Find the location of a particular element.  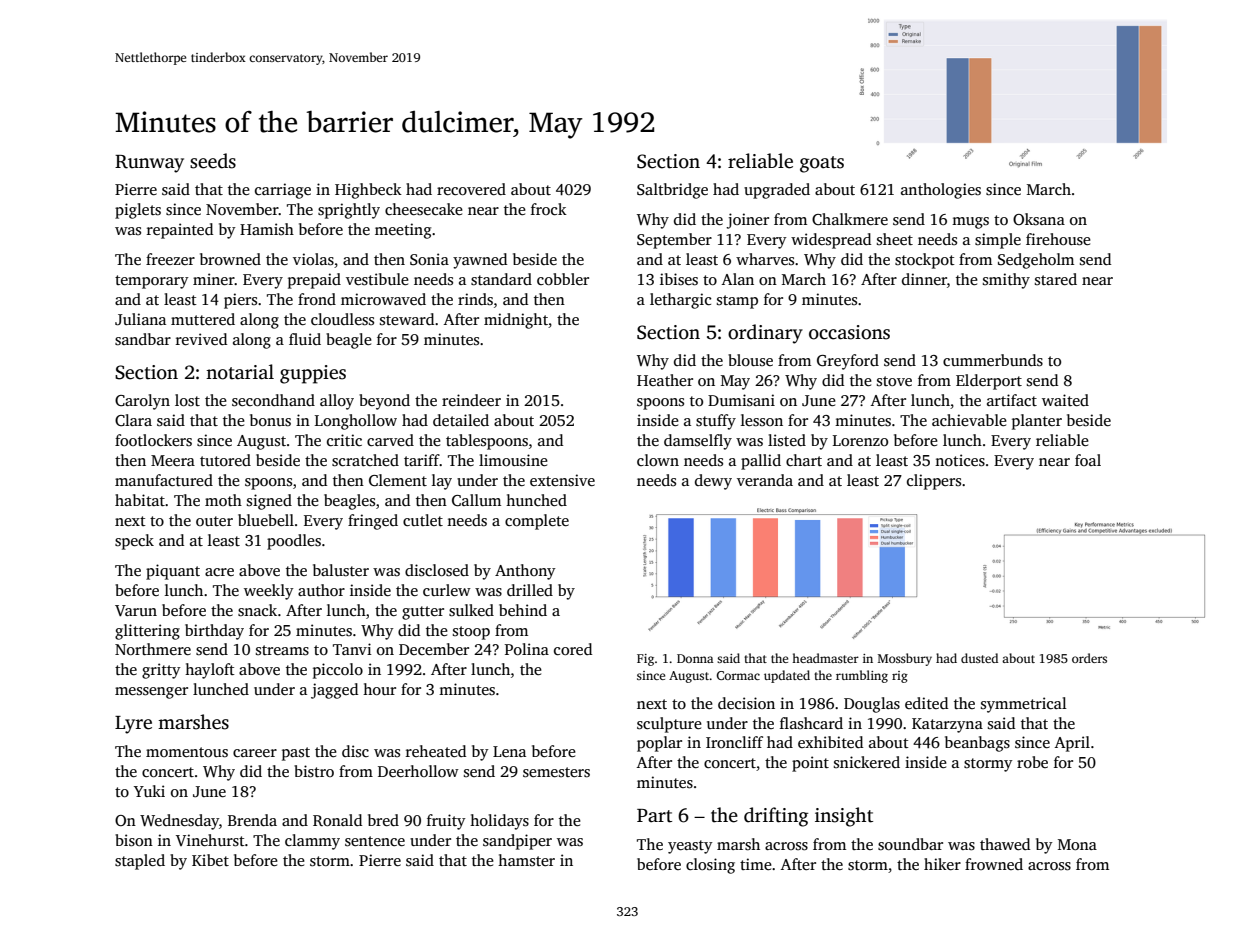

weekly is located at coordinates (269, 592).
